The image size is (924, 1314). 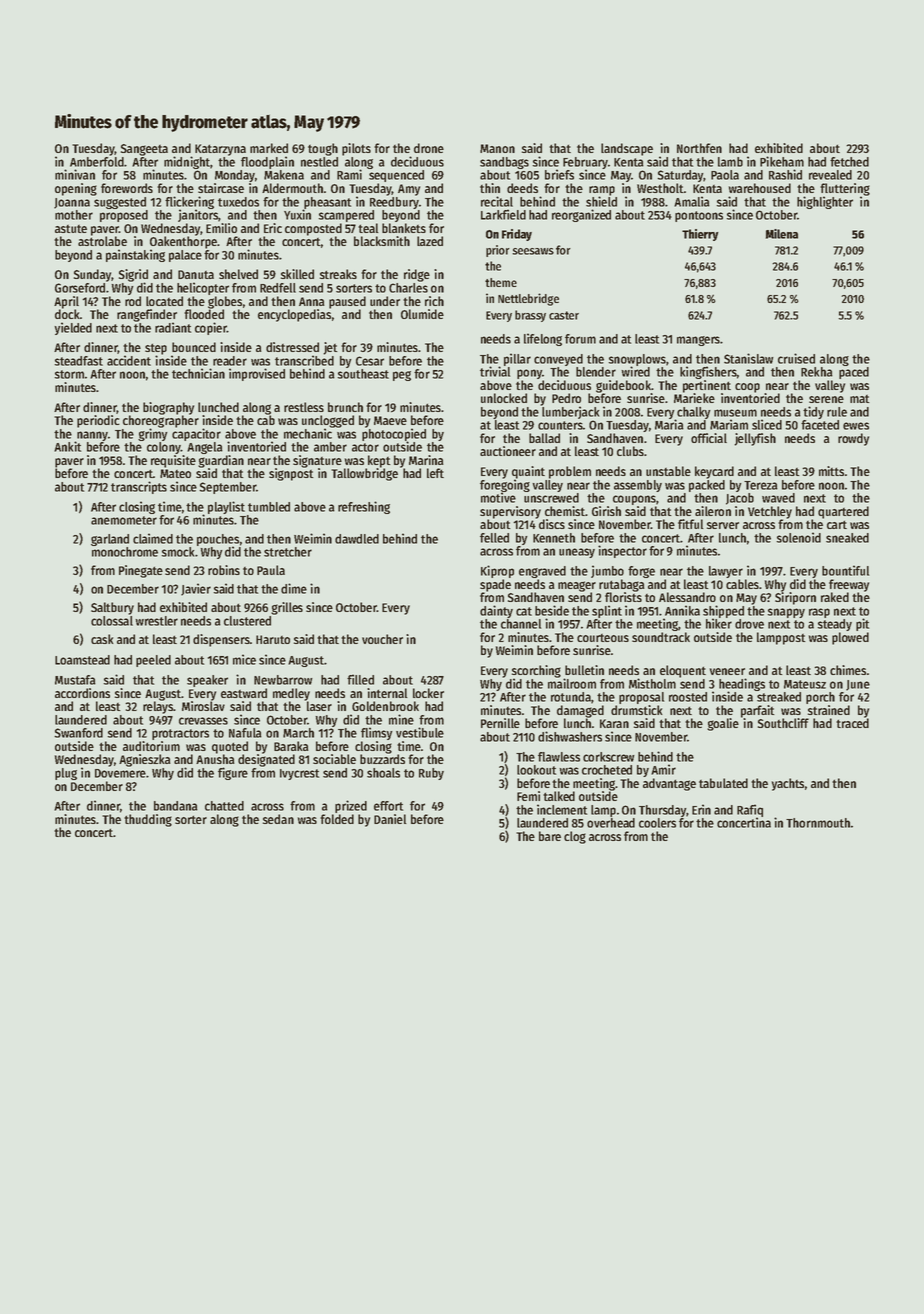 What do you see at coordinates (73, 328) in the page?
I see `yielded` at bounding box center [73, 328].
